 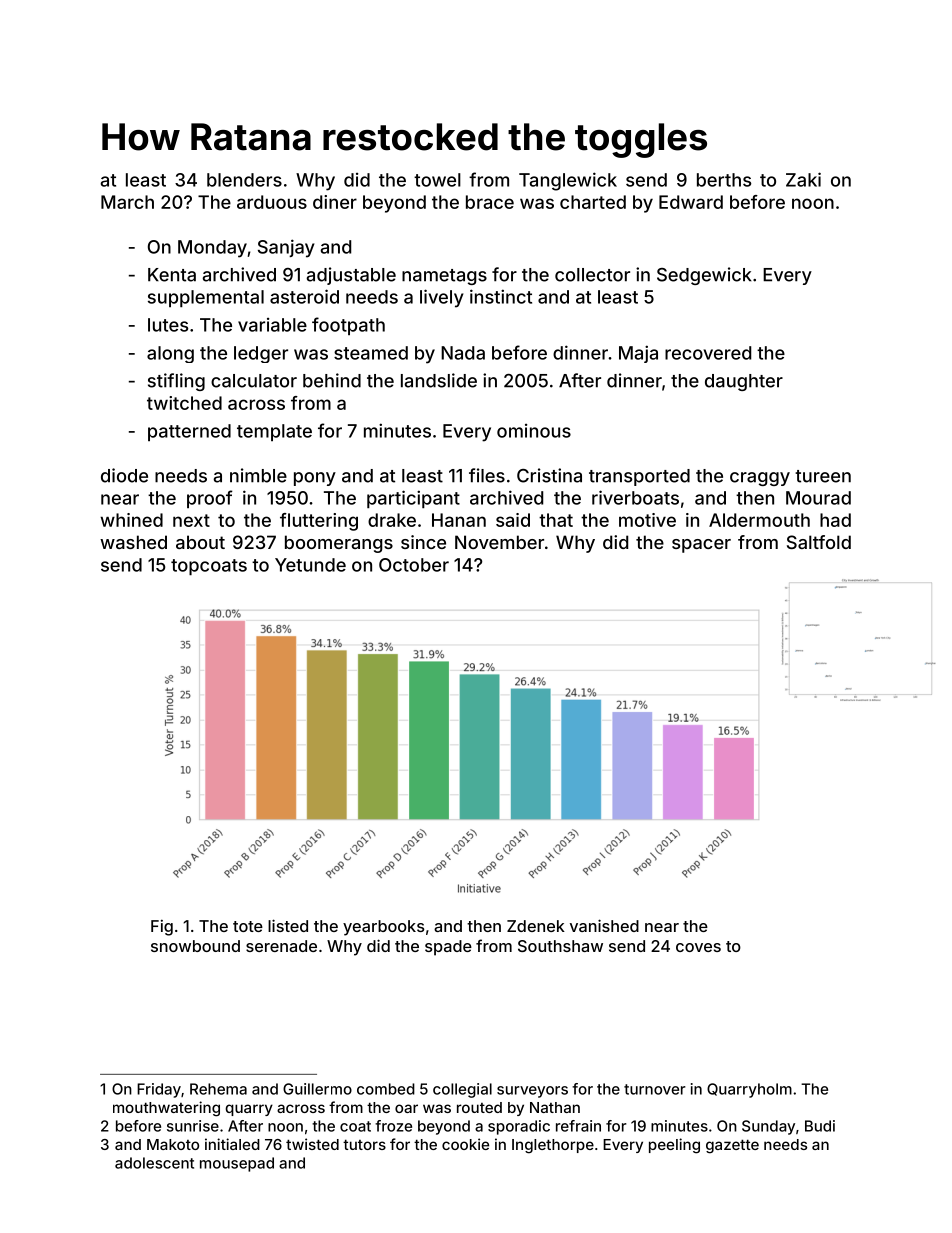 I want to click on listed, so click(x=288, y=925).
